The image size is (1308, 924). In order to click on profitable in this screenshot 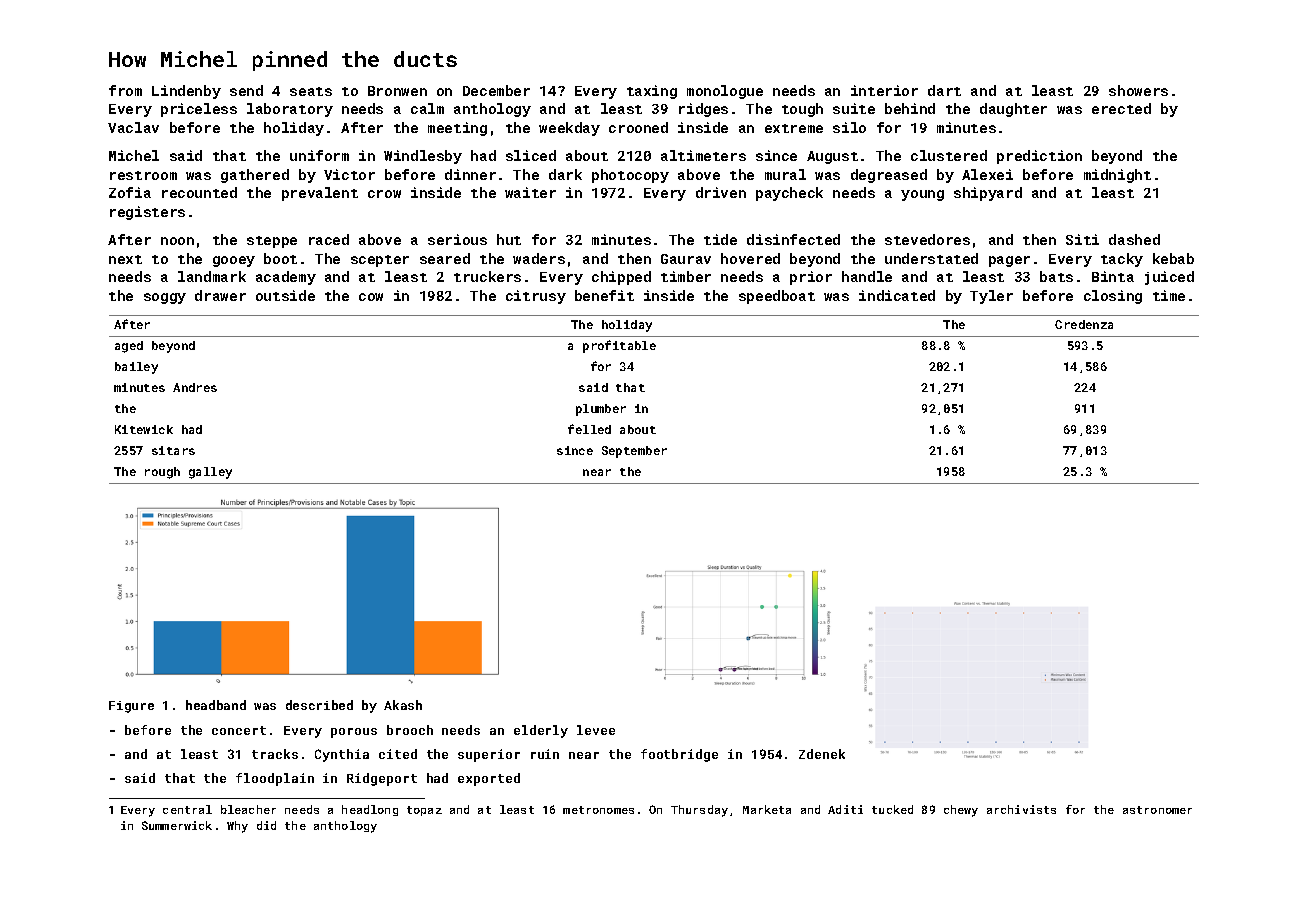, I will do `click(619, 346)`.
